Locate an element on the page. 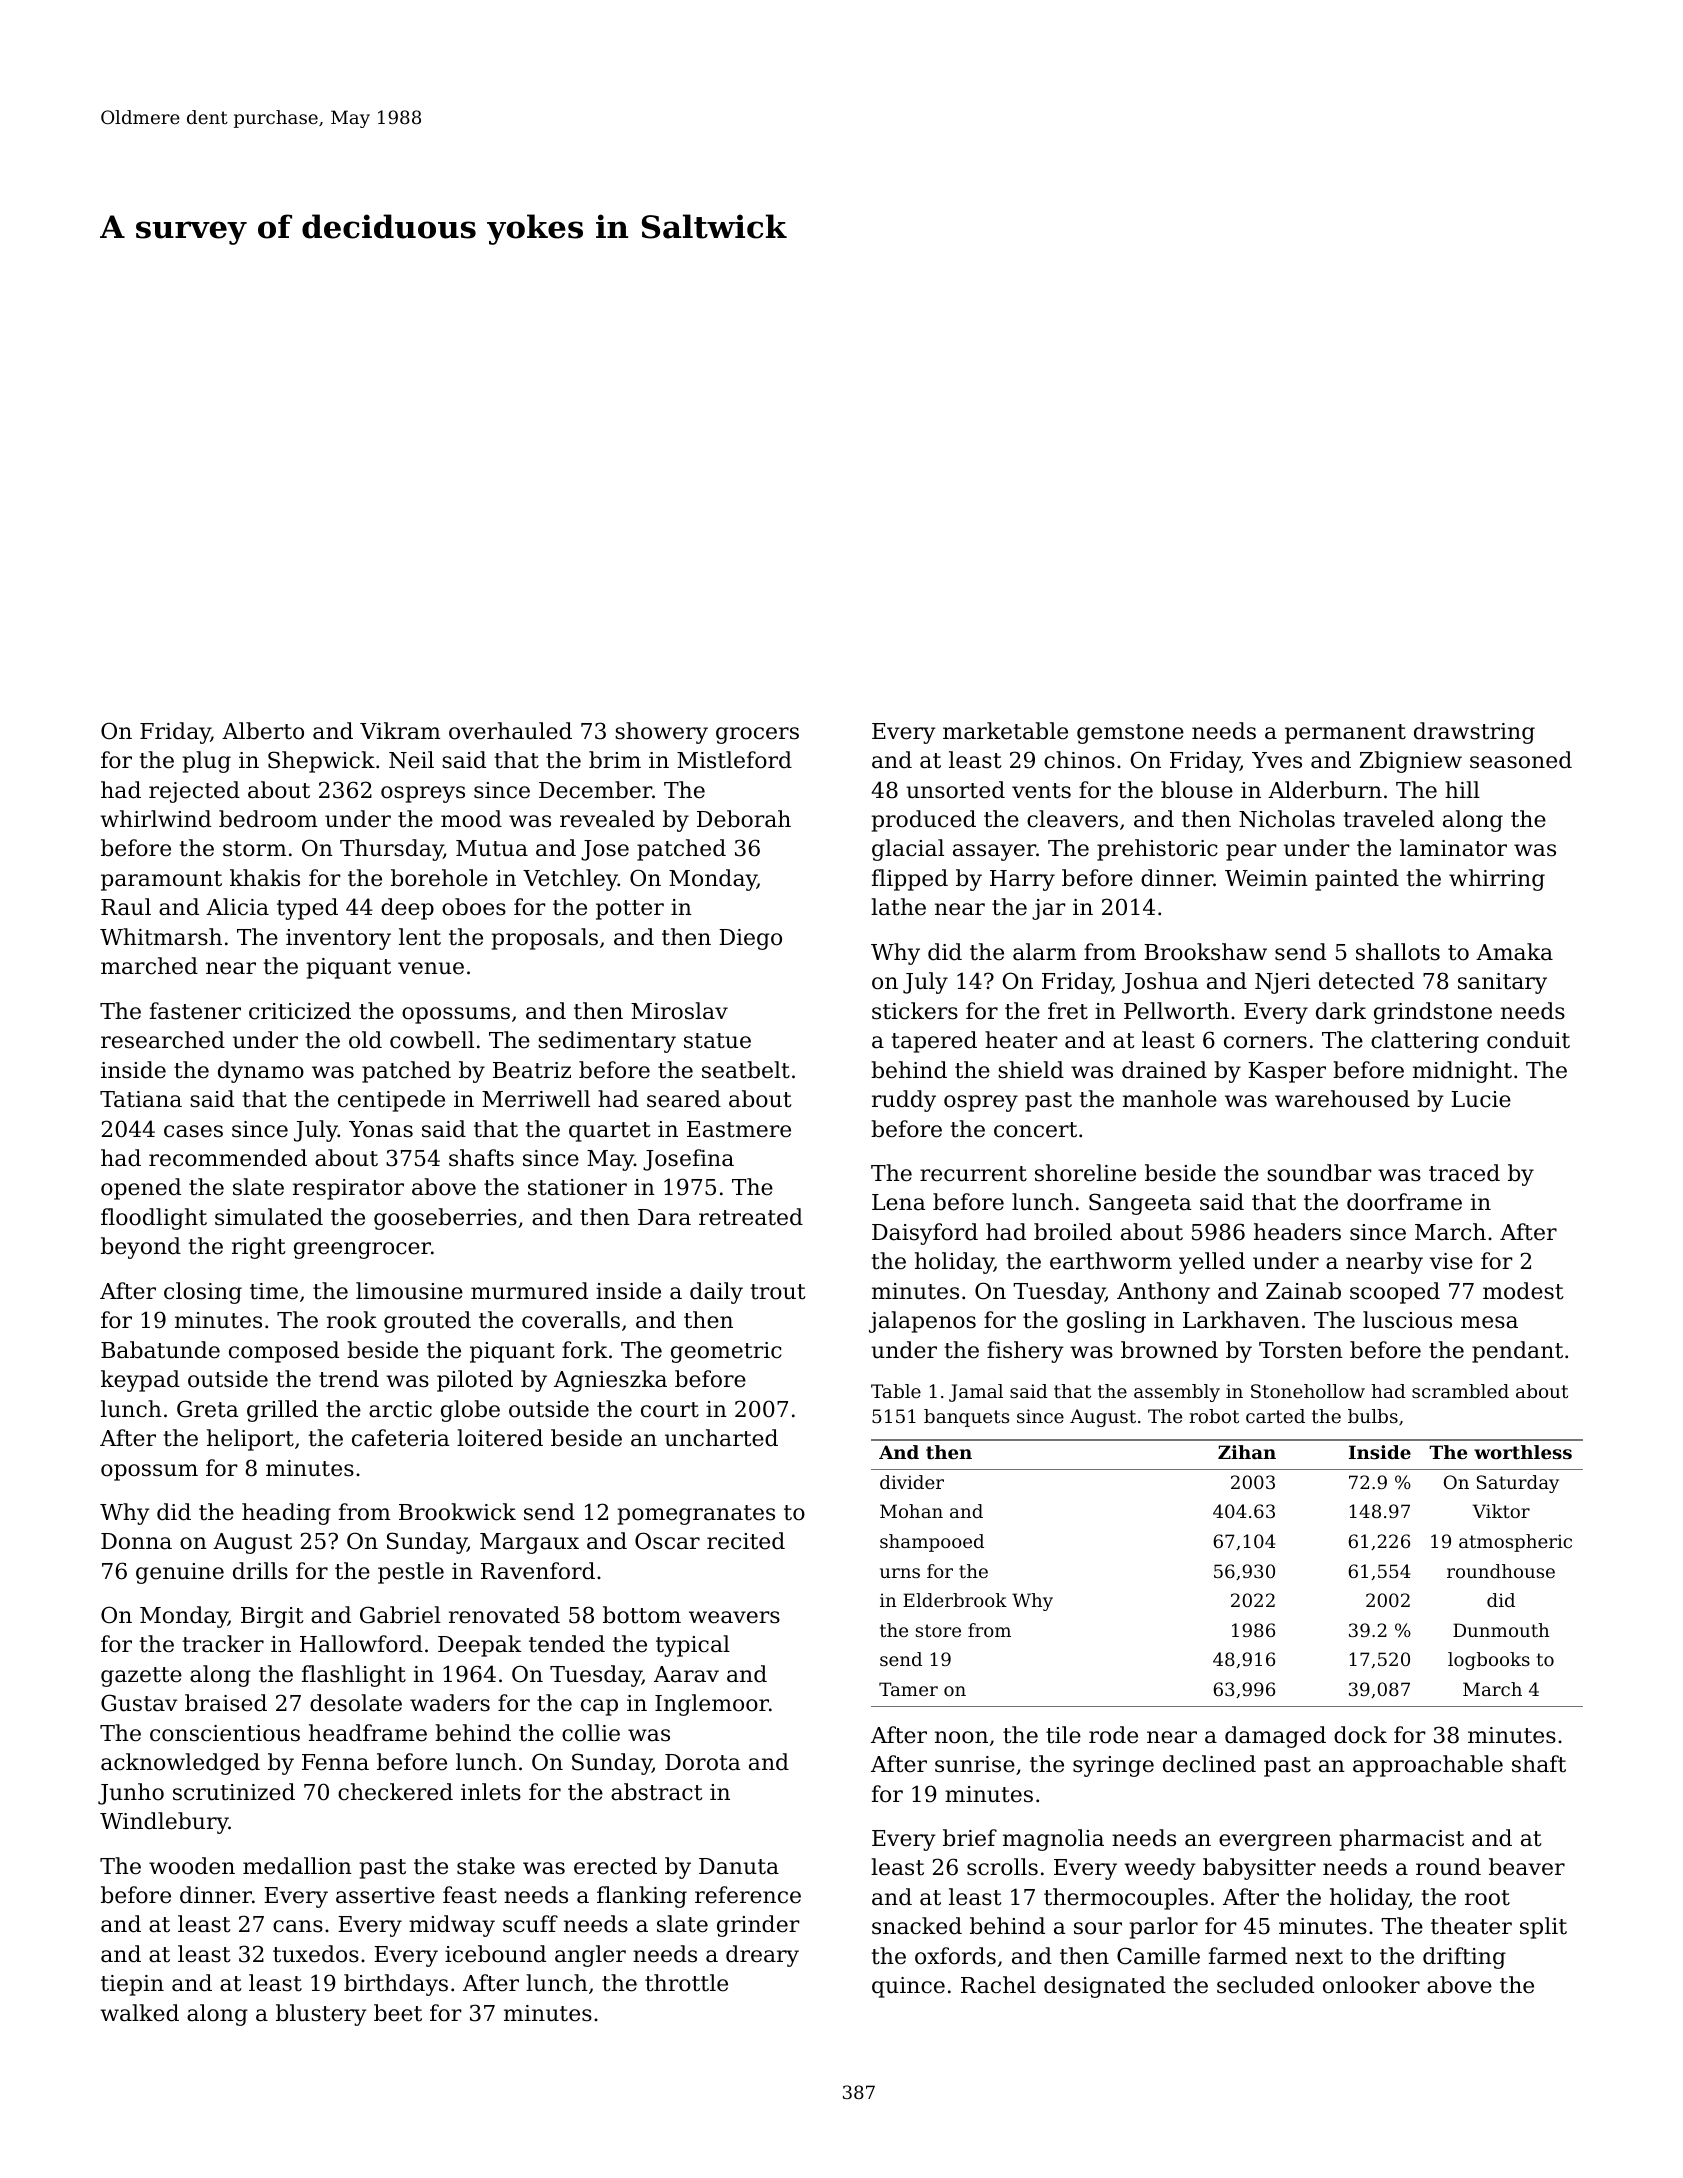 This image has height=2178, width=1683. Alberto is located at coordinates (263, 731).
